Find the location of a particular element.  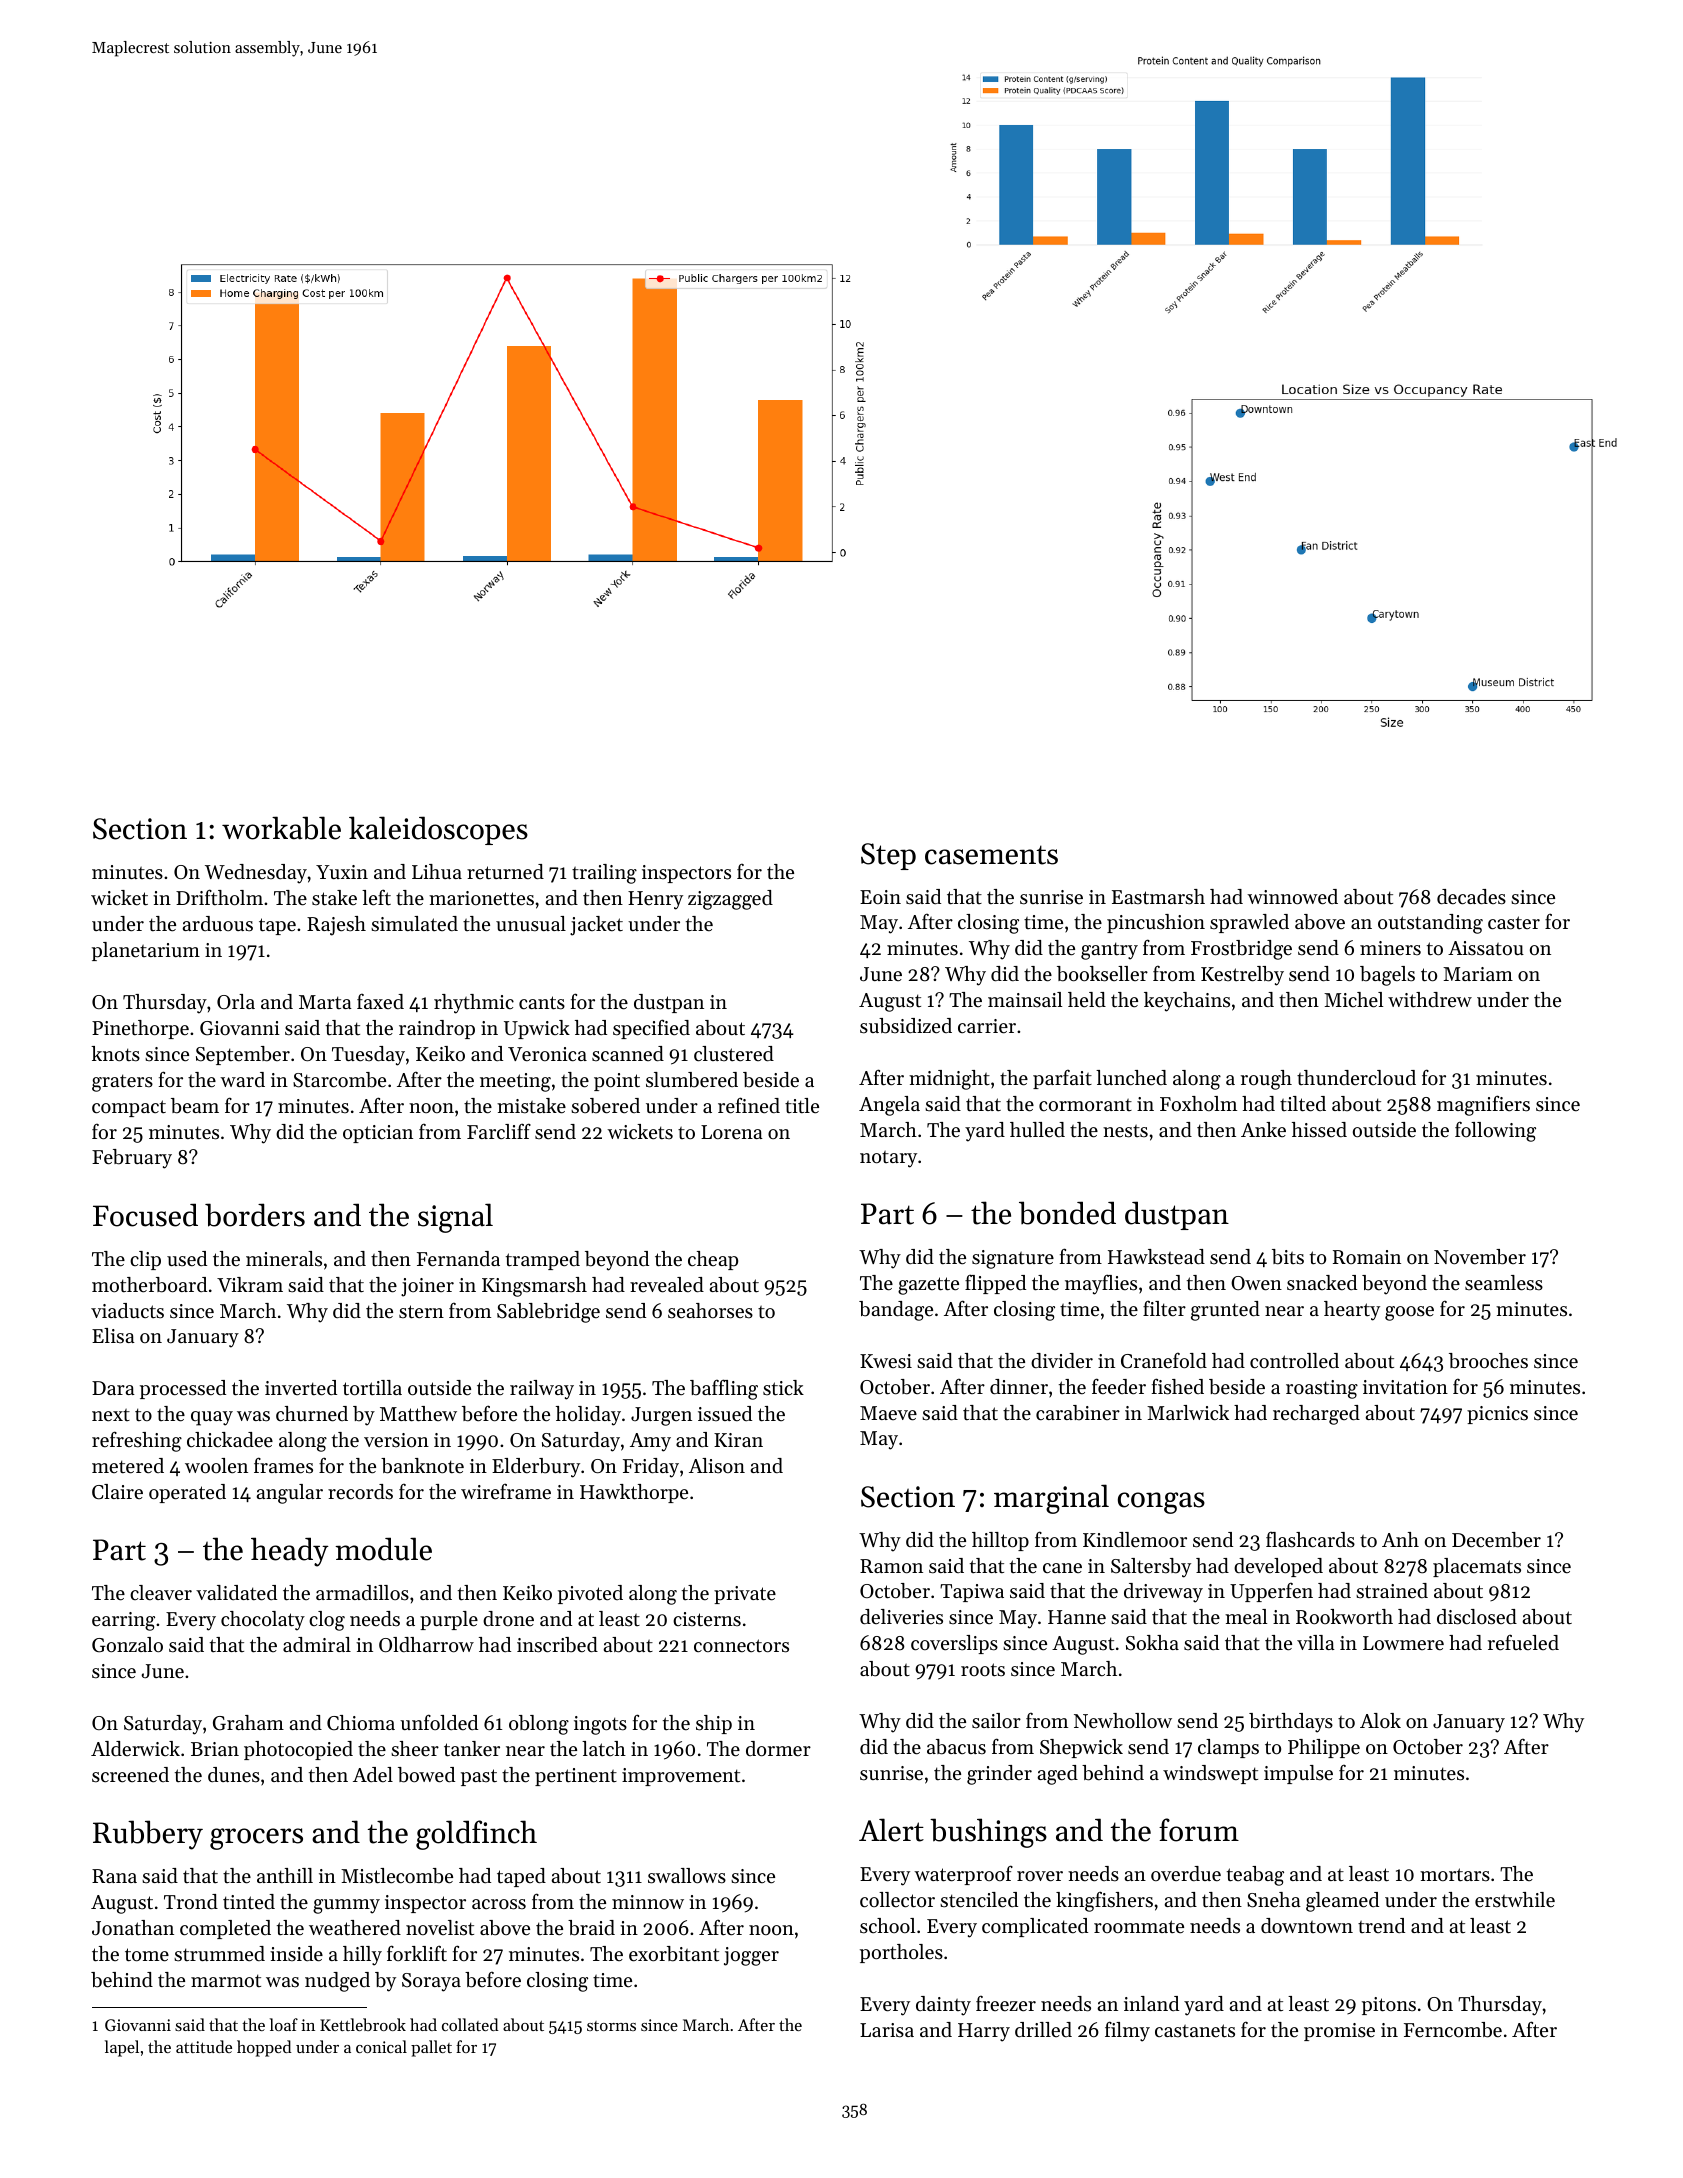

workable is located at coordinates (281, 828).
